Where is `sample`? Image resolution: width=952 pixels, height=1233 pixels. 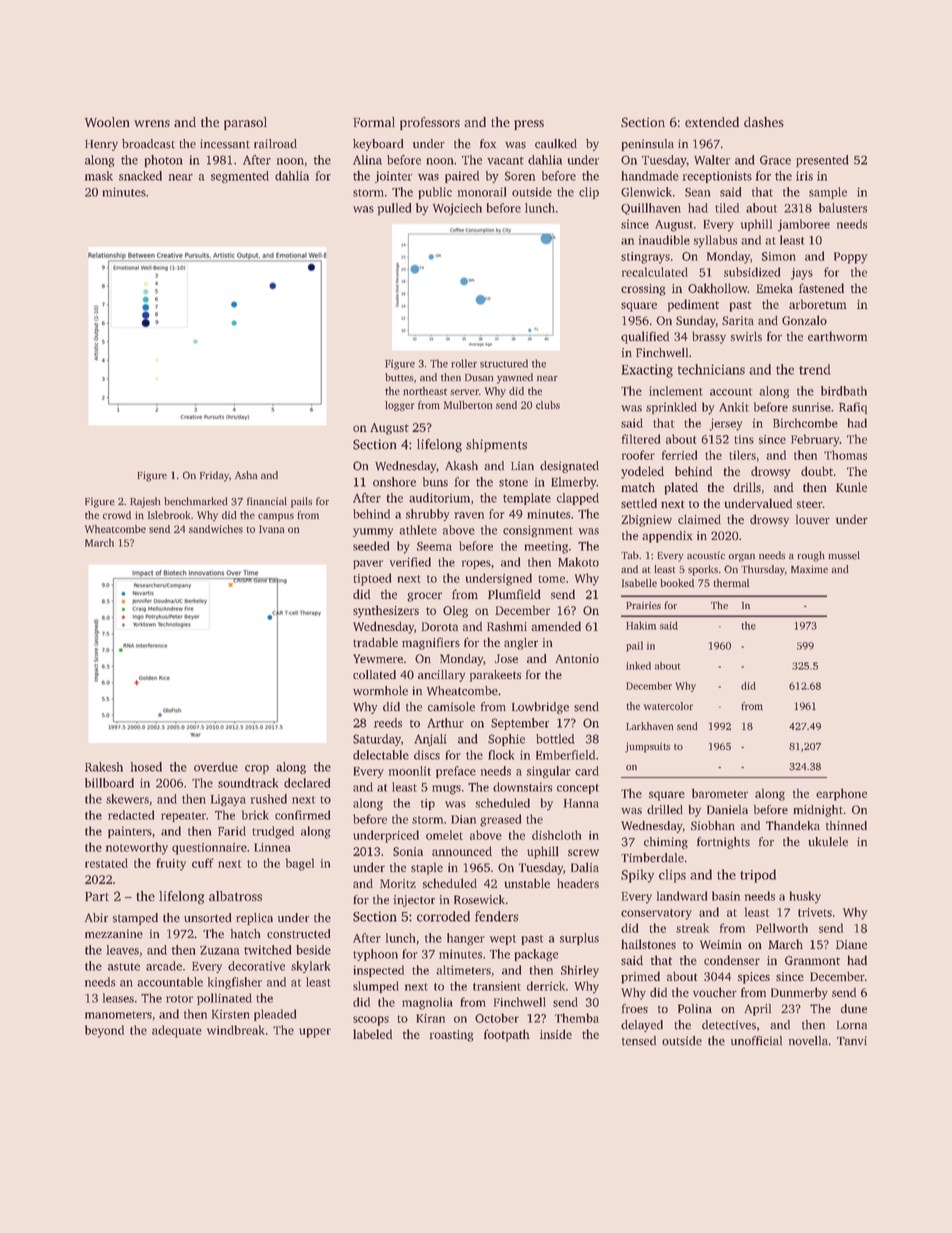 sample is located at coordinates (828, 193).
